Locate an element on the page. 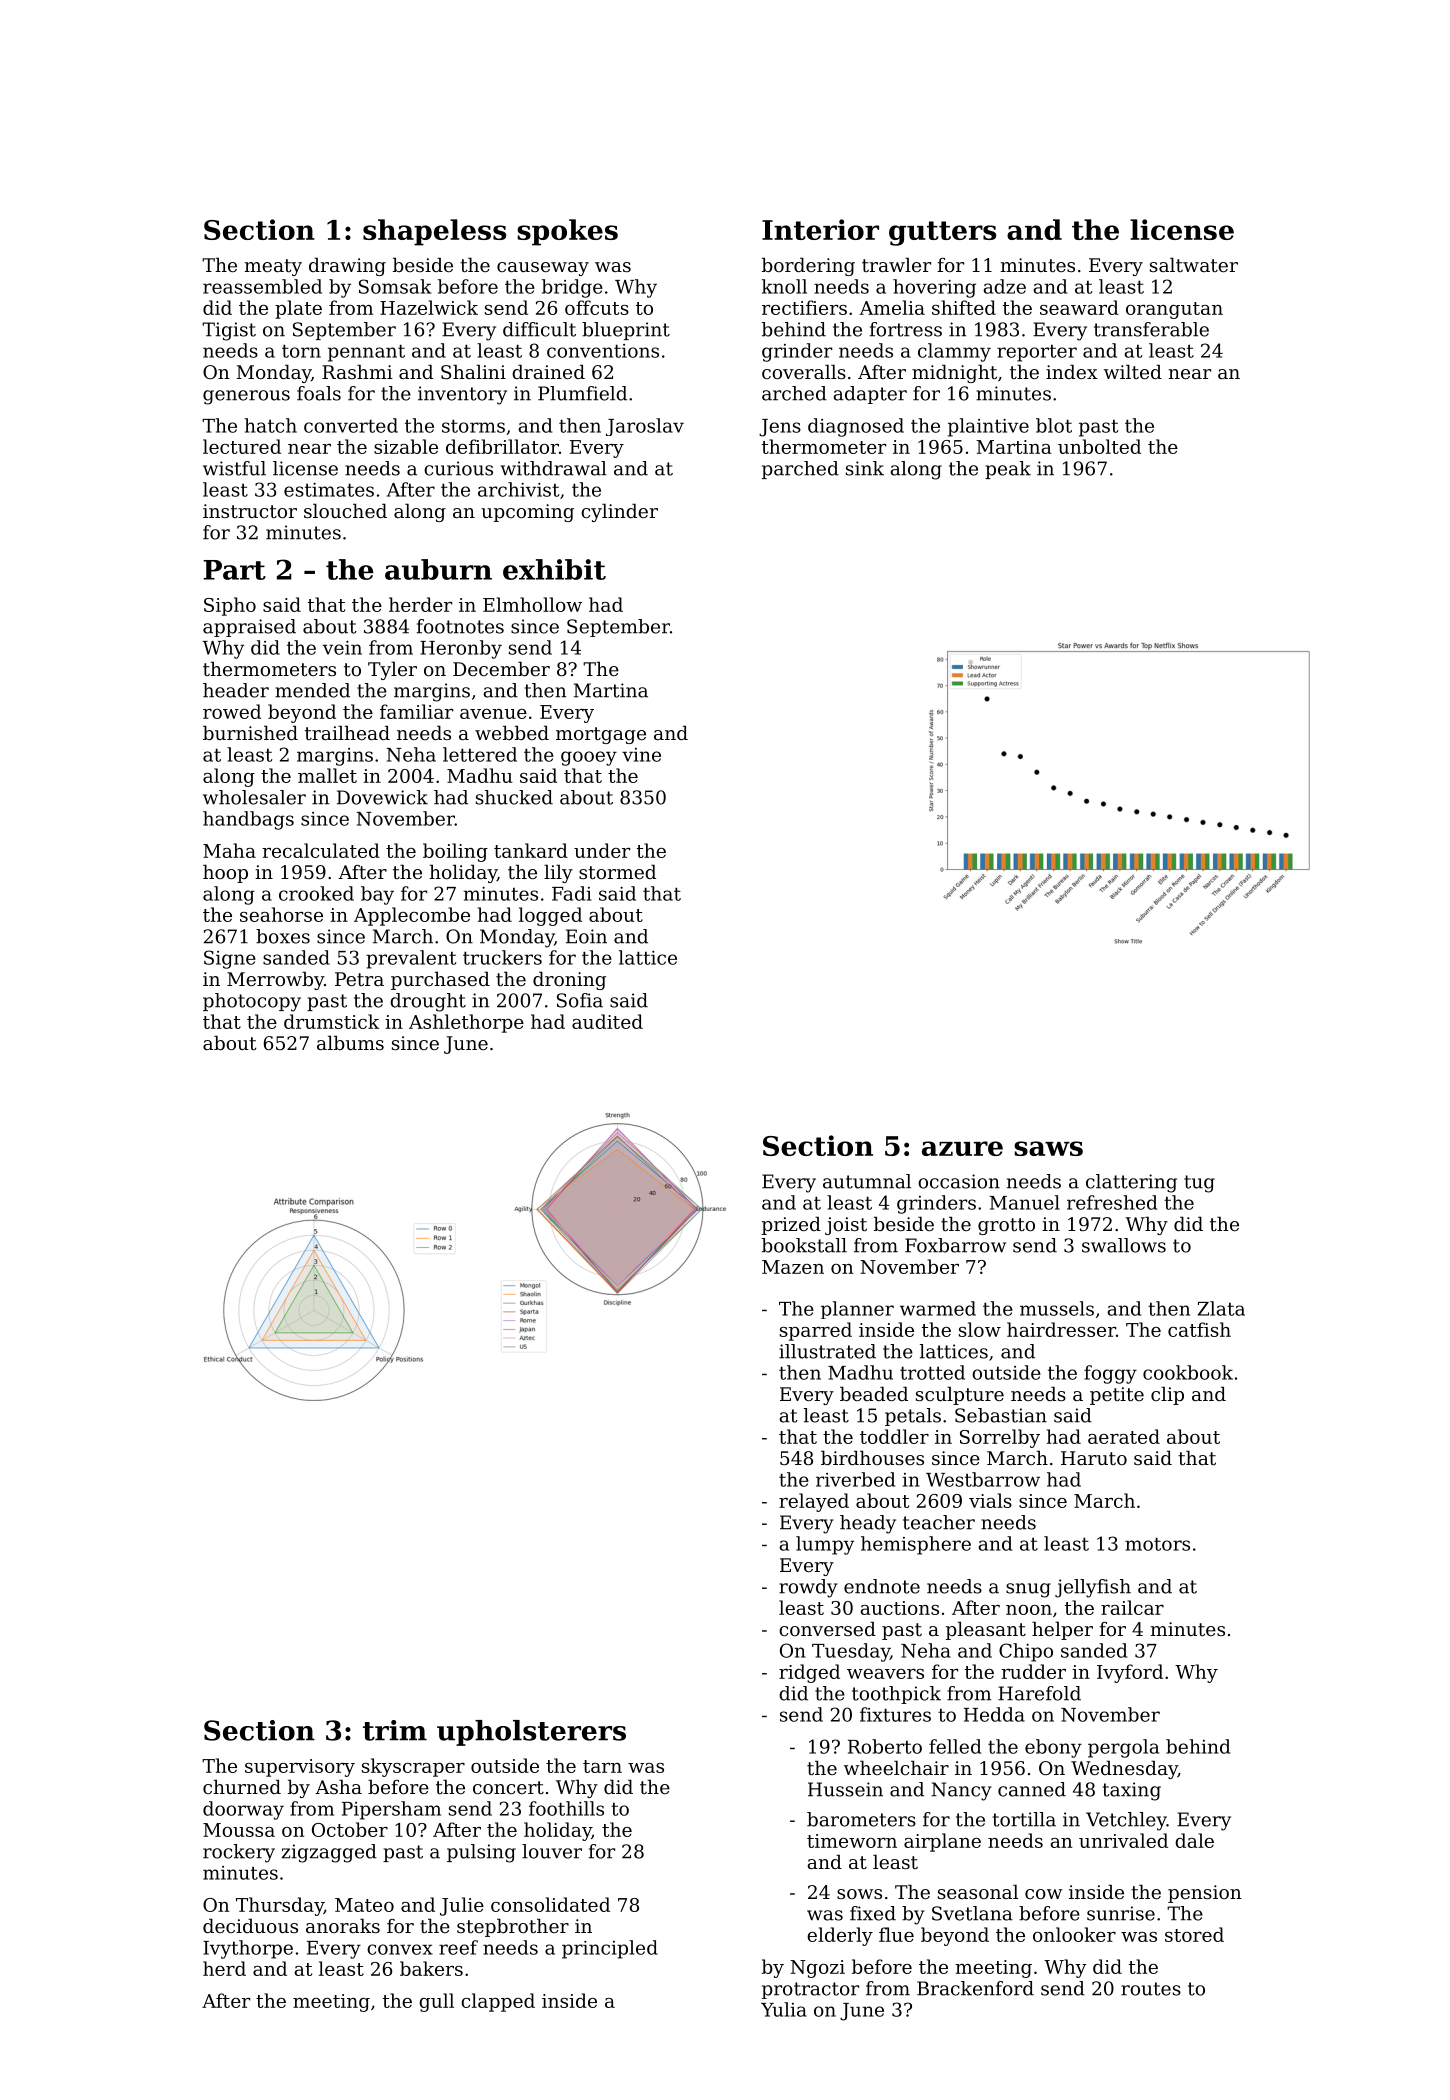 Image resolution: width=1450 pixels, height=2100 pixels. upholsterers is located at coordinates (531, 1733).
